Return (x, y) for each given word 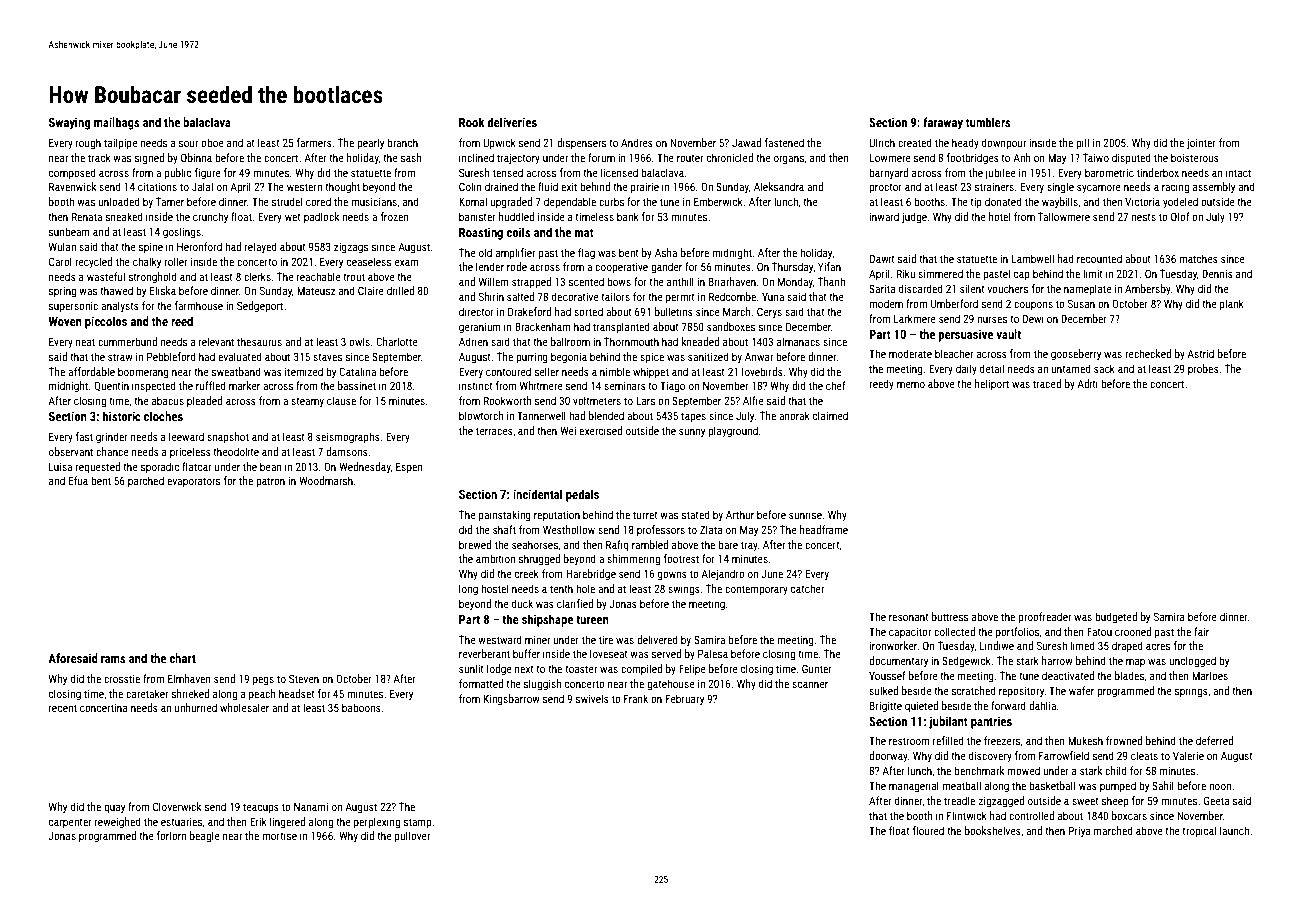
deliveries (512, 122)
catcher (808, 588)
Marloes (1210, 675)
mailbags (117, 123)
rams (113, 659)
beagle (205, 837)
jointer (1201, 144)
